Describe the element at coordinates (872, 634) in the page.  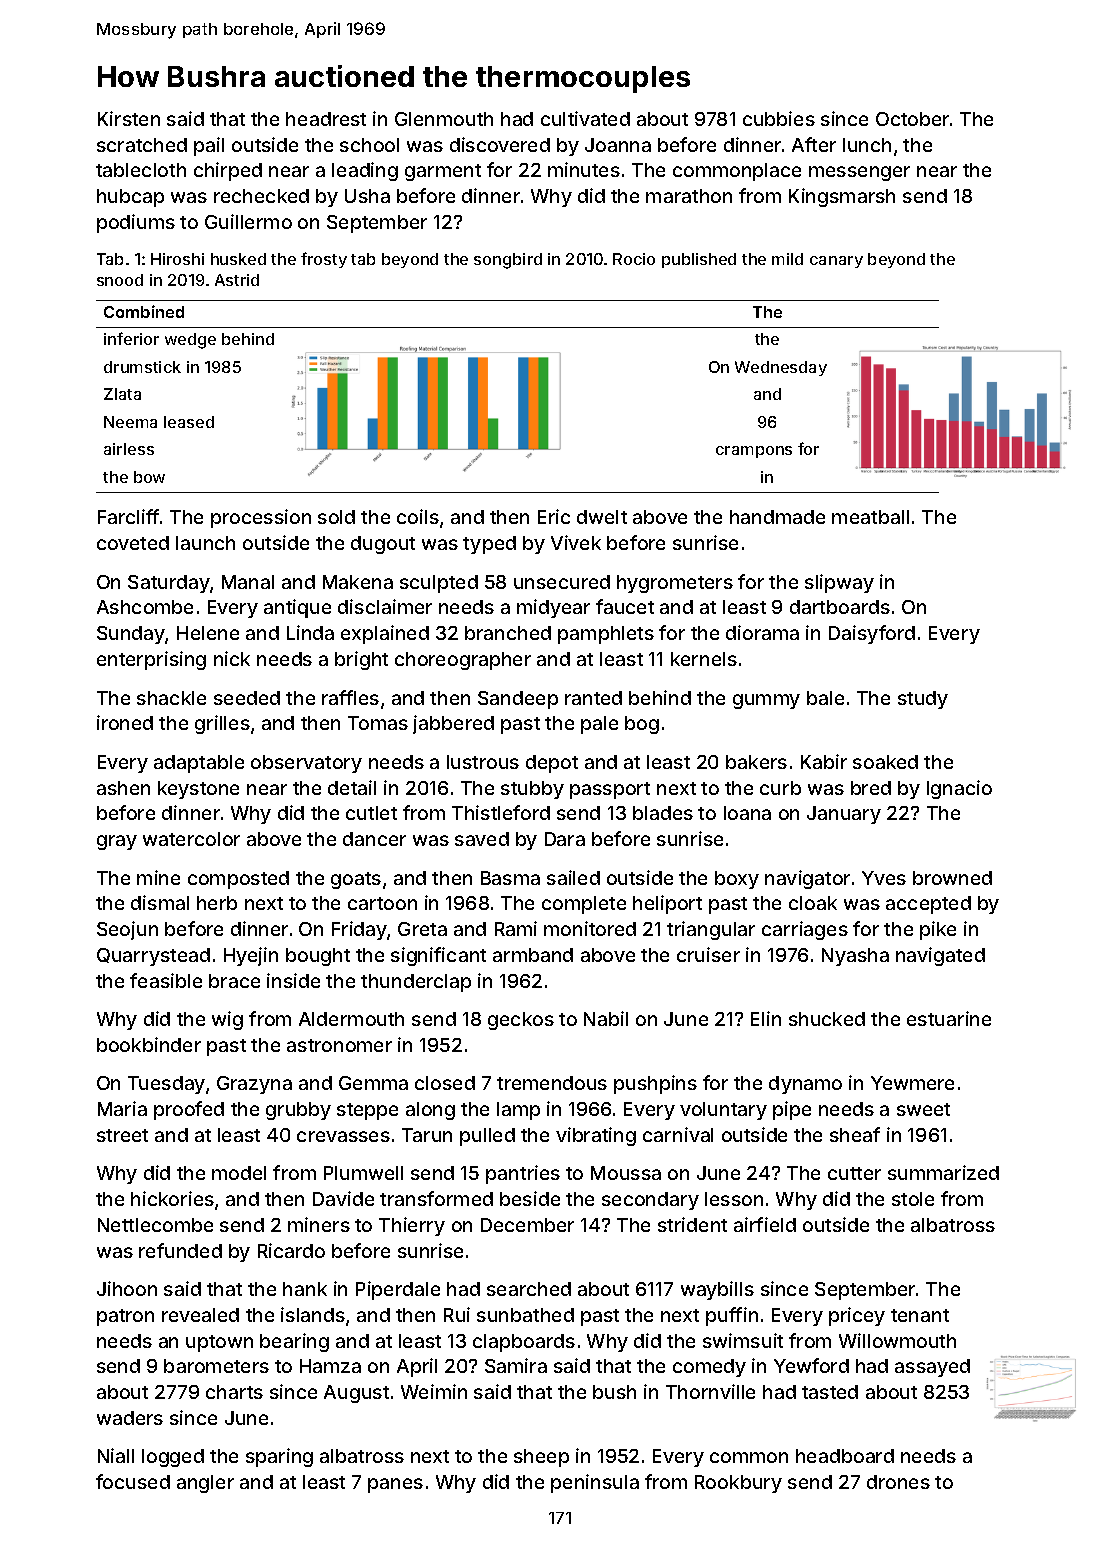
I see `Daisyford` at that location.
